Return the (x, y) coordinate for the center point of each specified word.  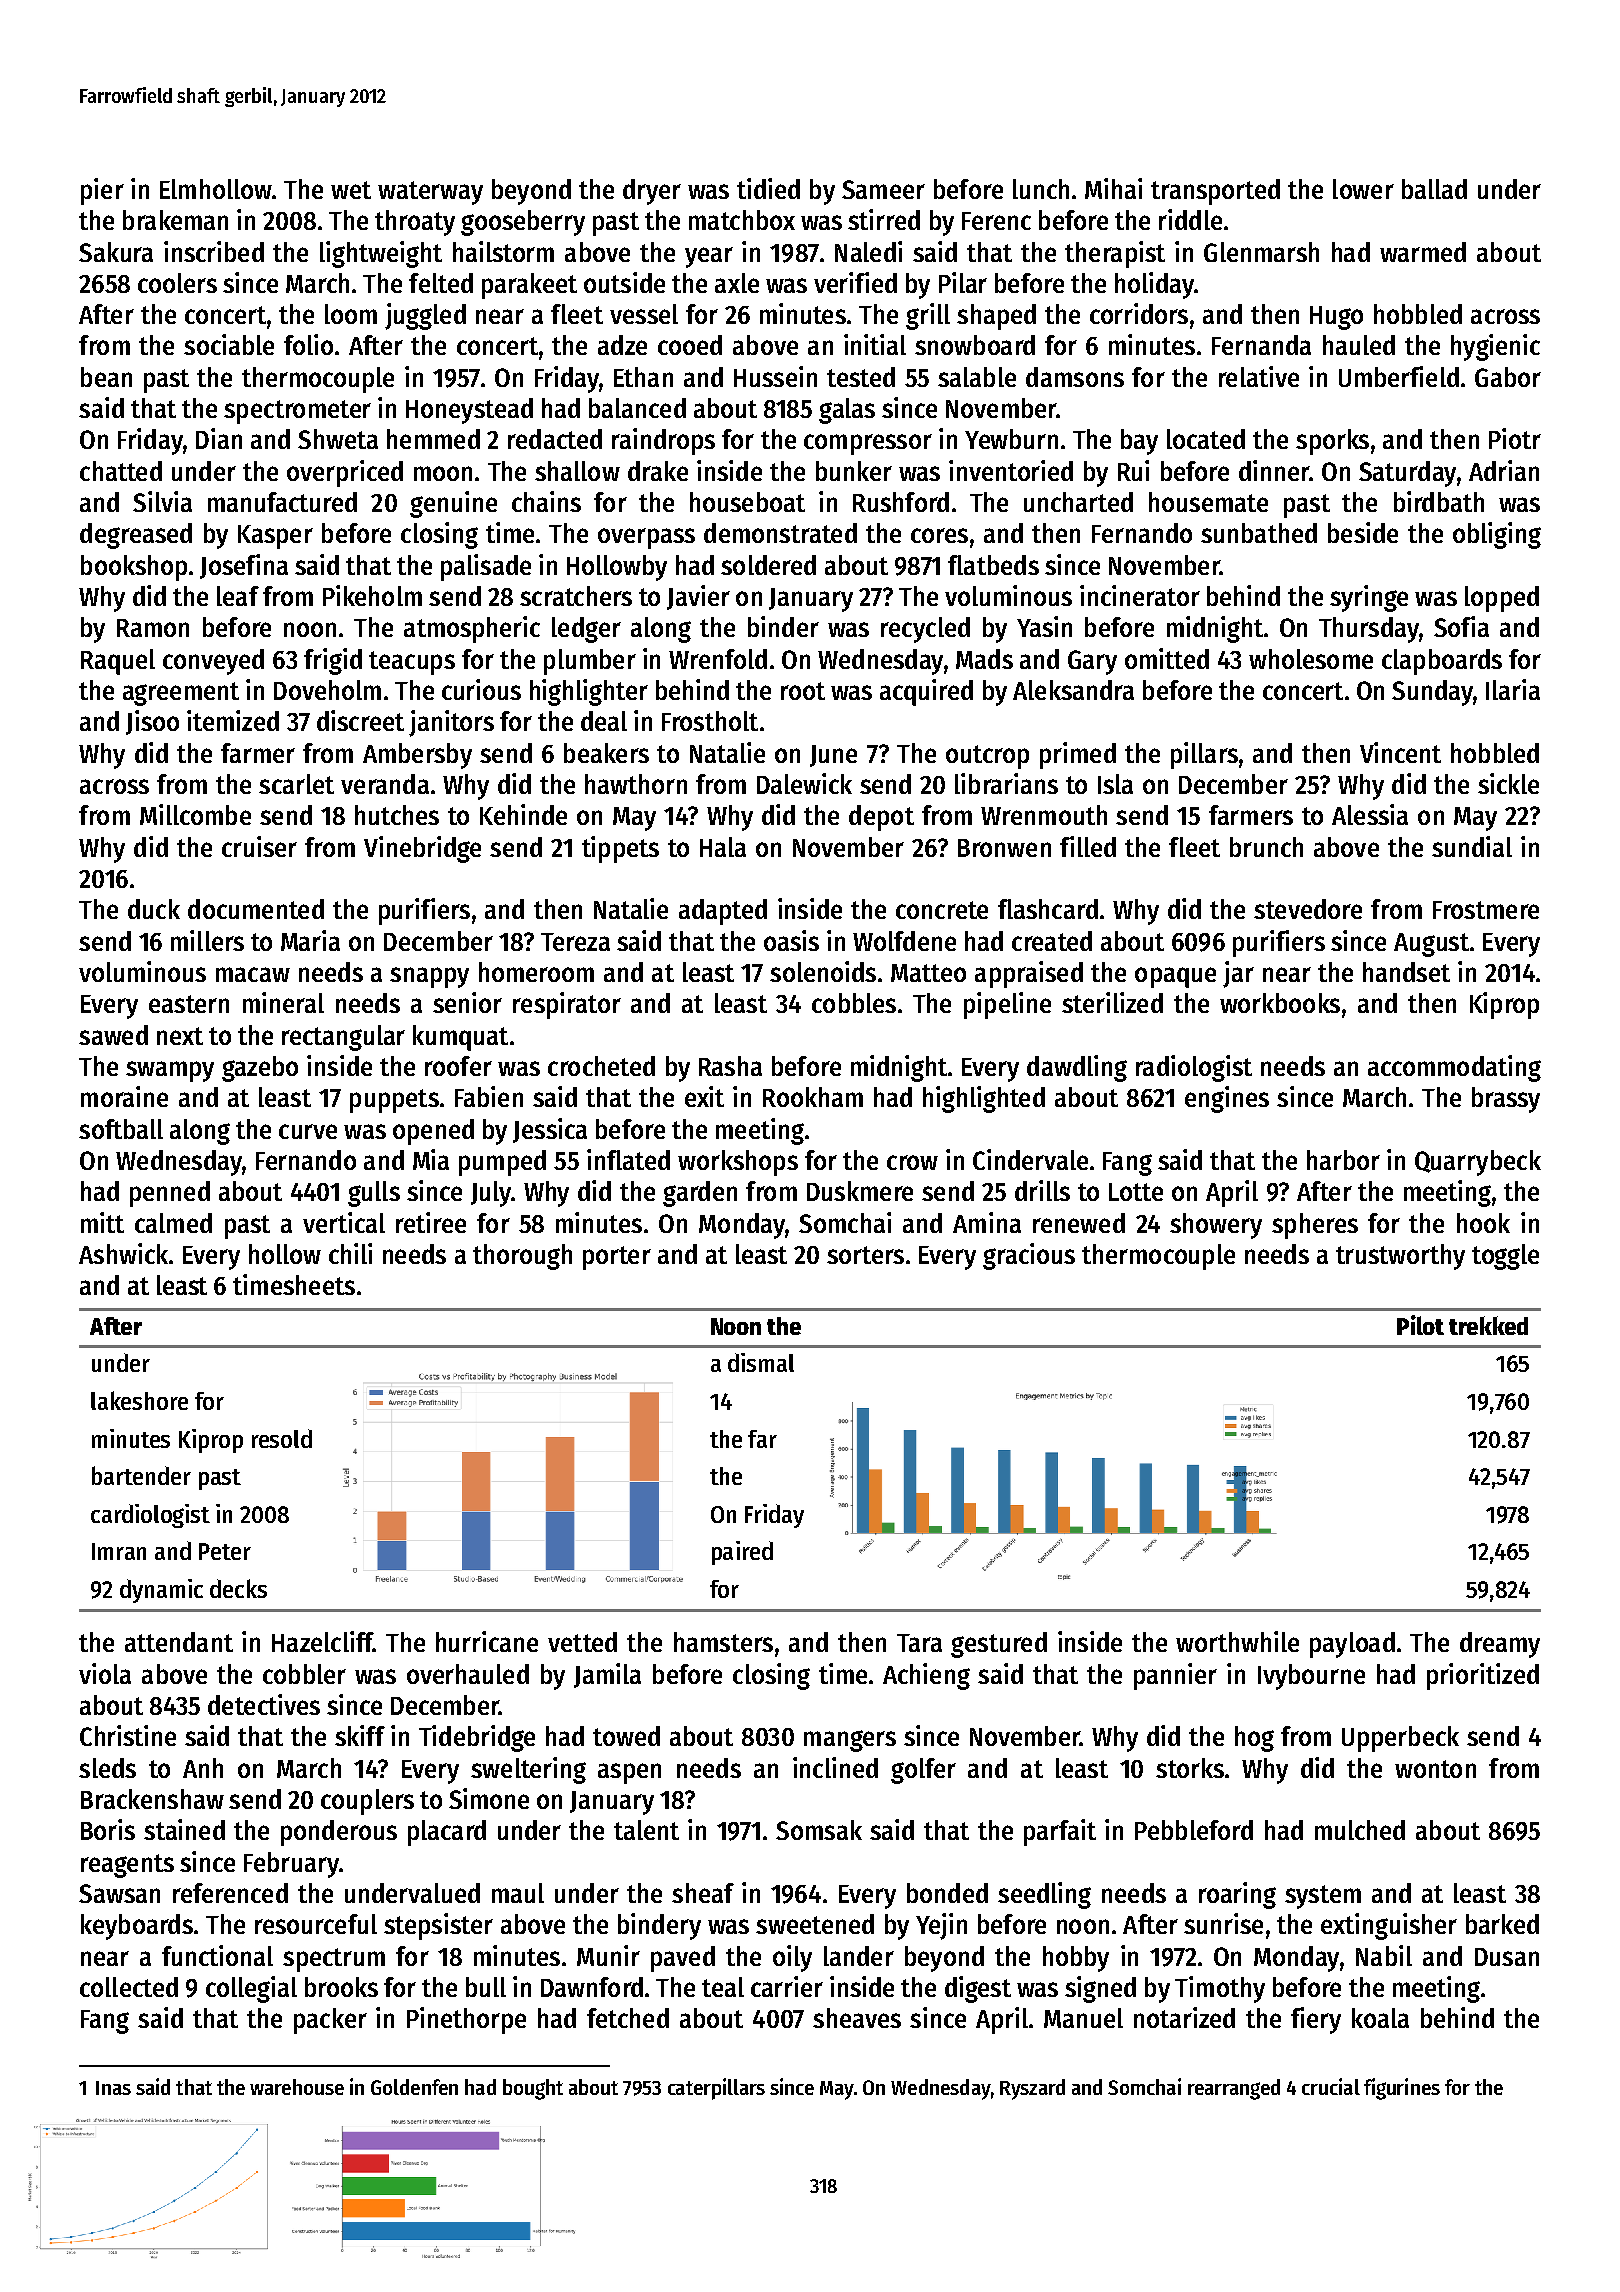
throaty (415, 223)
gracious (1029, 1256)
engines (1227, 1099)
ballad (1434, 189)
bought (533, 2089)
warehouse (297, 2087)
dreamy (1500, 1645)
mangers (850, 1741)
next (180, 1036)
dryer (652, 192)
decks (238, 1588)
